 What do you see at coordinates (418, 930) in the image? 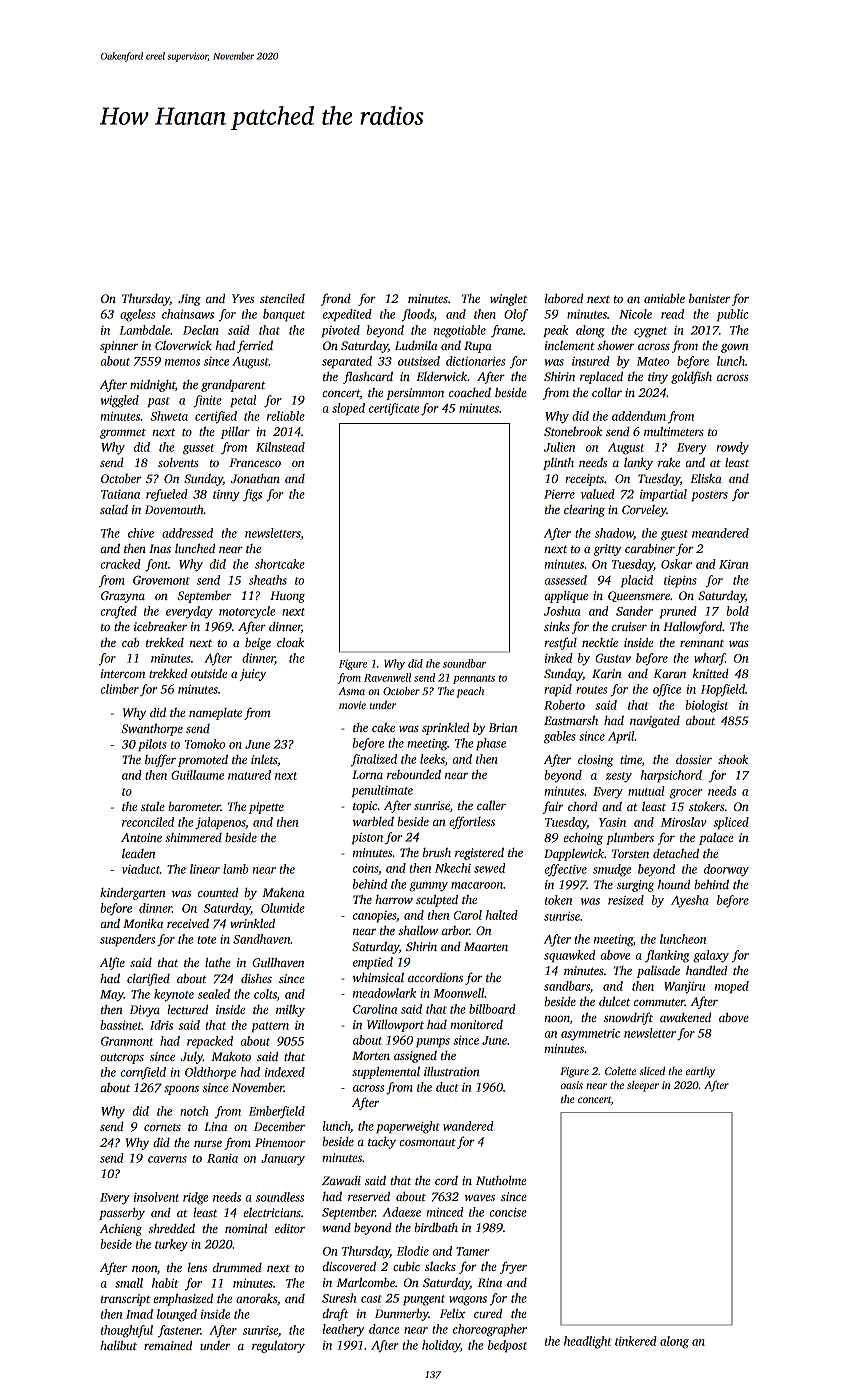
I see `shallow` at bounding box center [418, 930].
